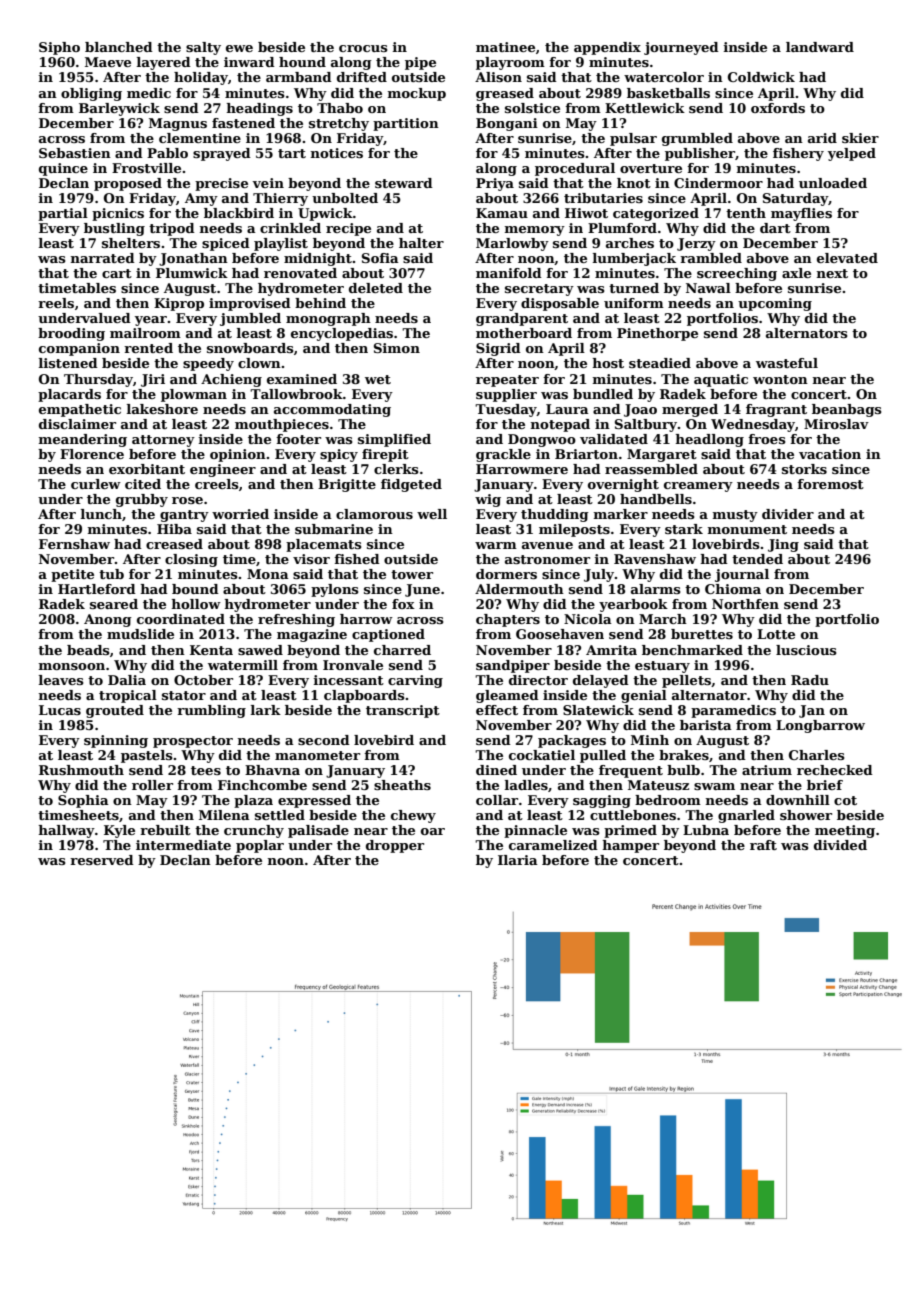 This screenshot has height=1308, width=924. What do you see at coordinates (806, 650) in the screenshot?
I see `luscious` at bounding box center [806, 650].
